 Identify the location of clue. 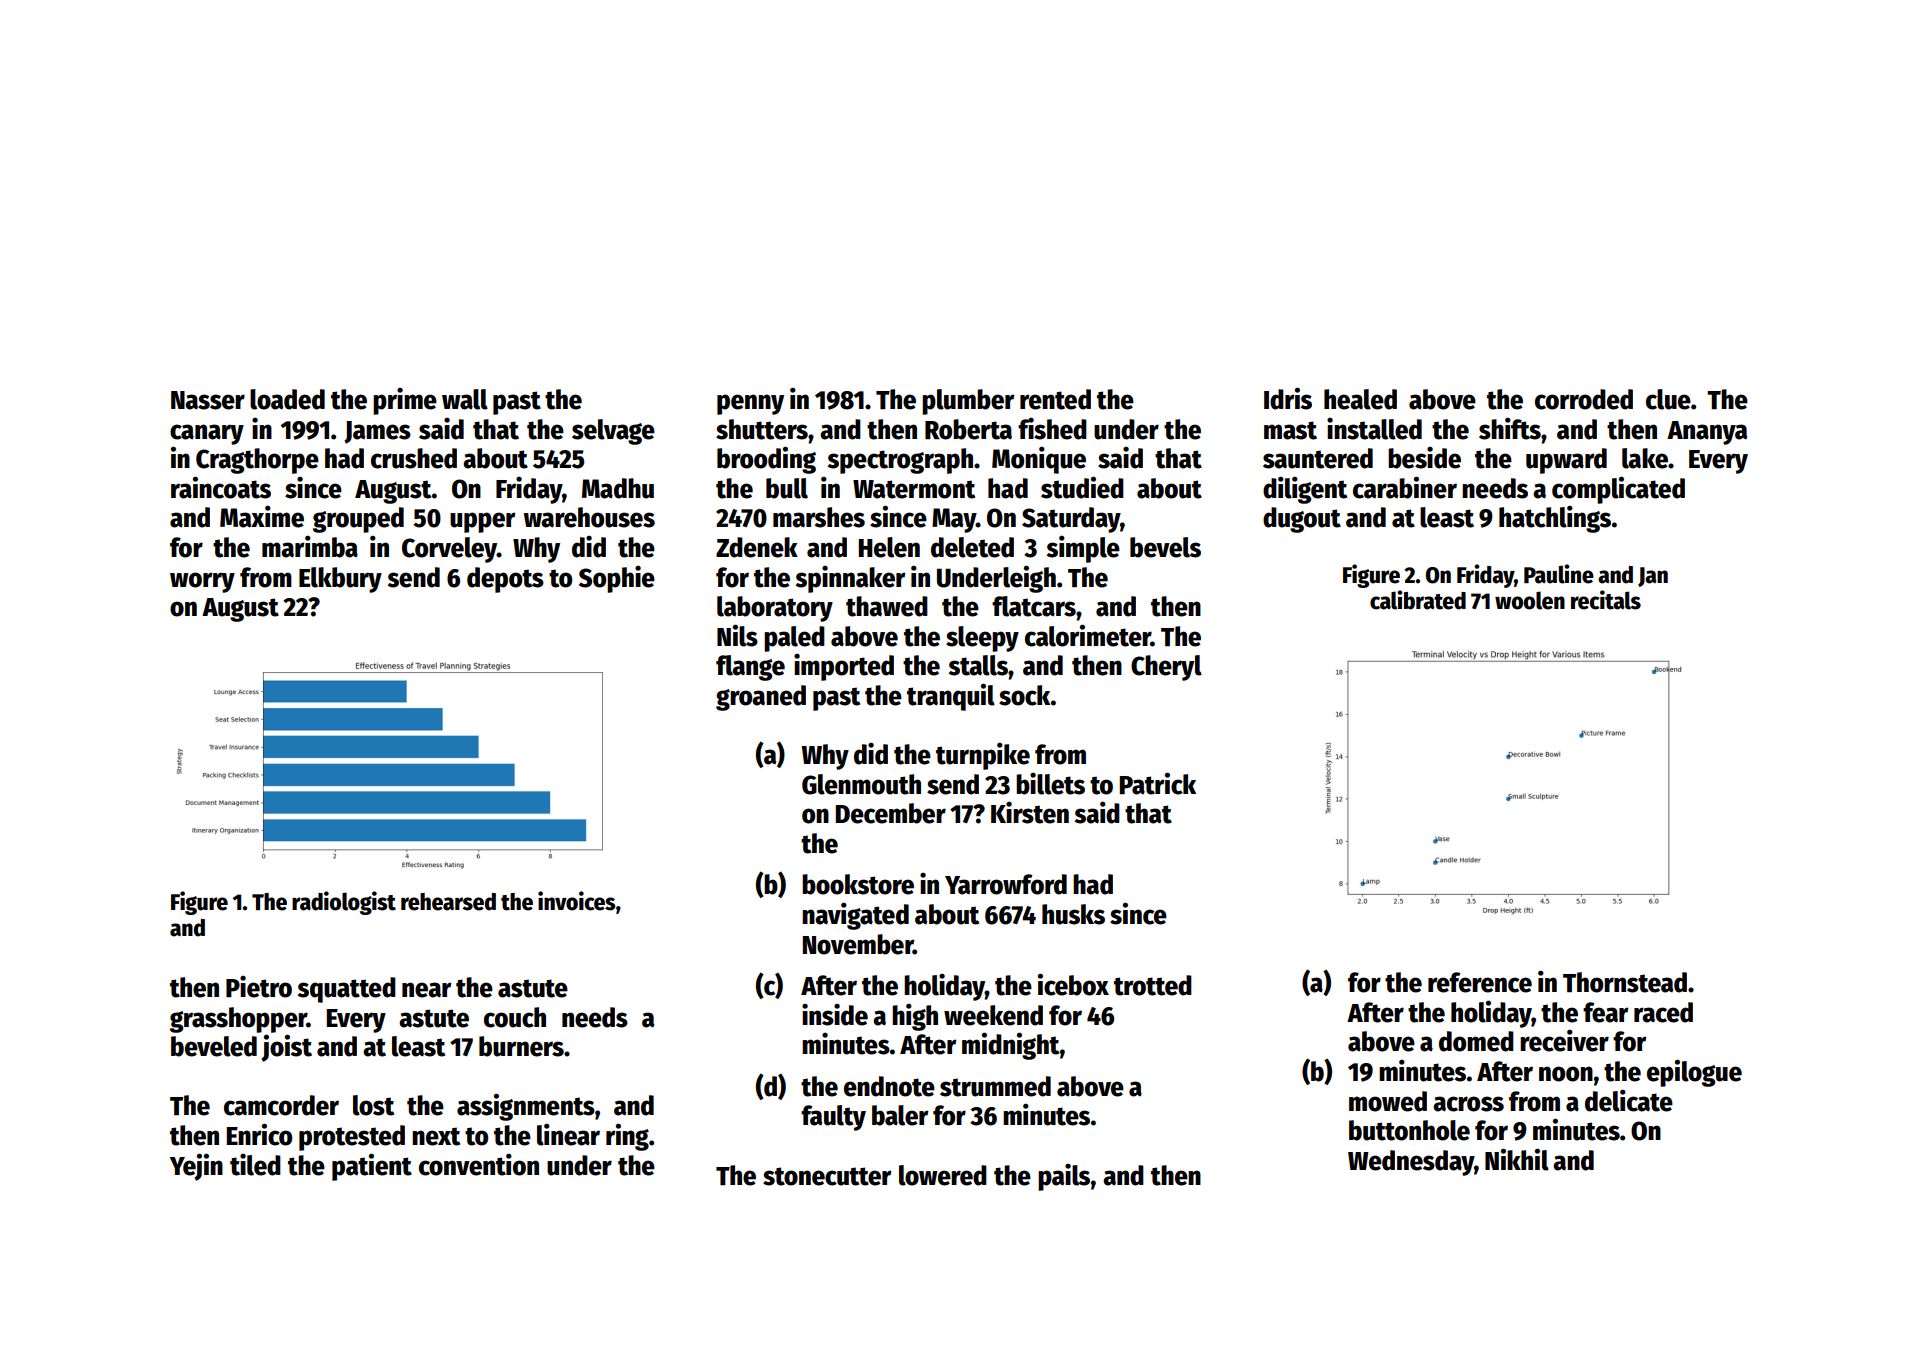
(1668, 399).
